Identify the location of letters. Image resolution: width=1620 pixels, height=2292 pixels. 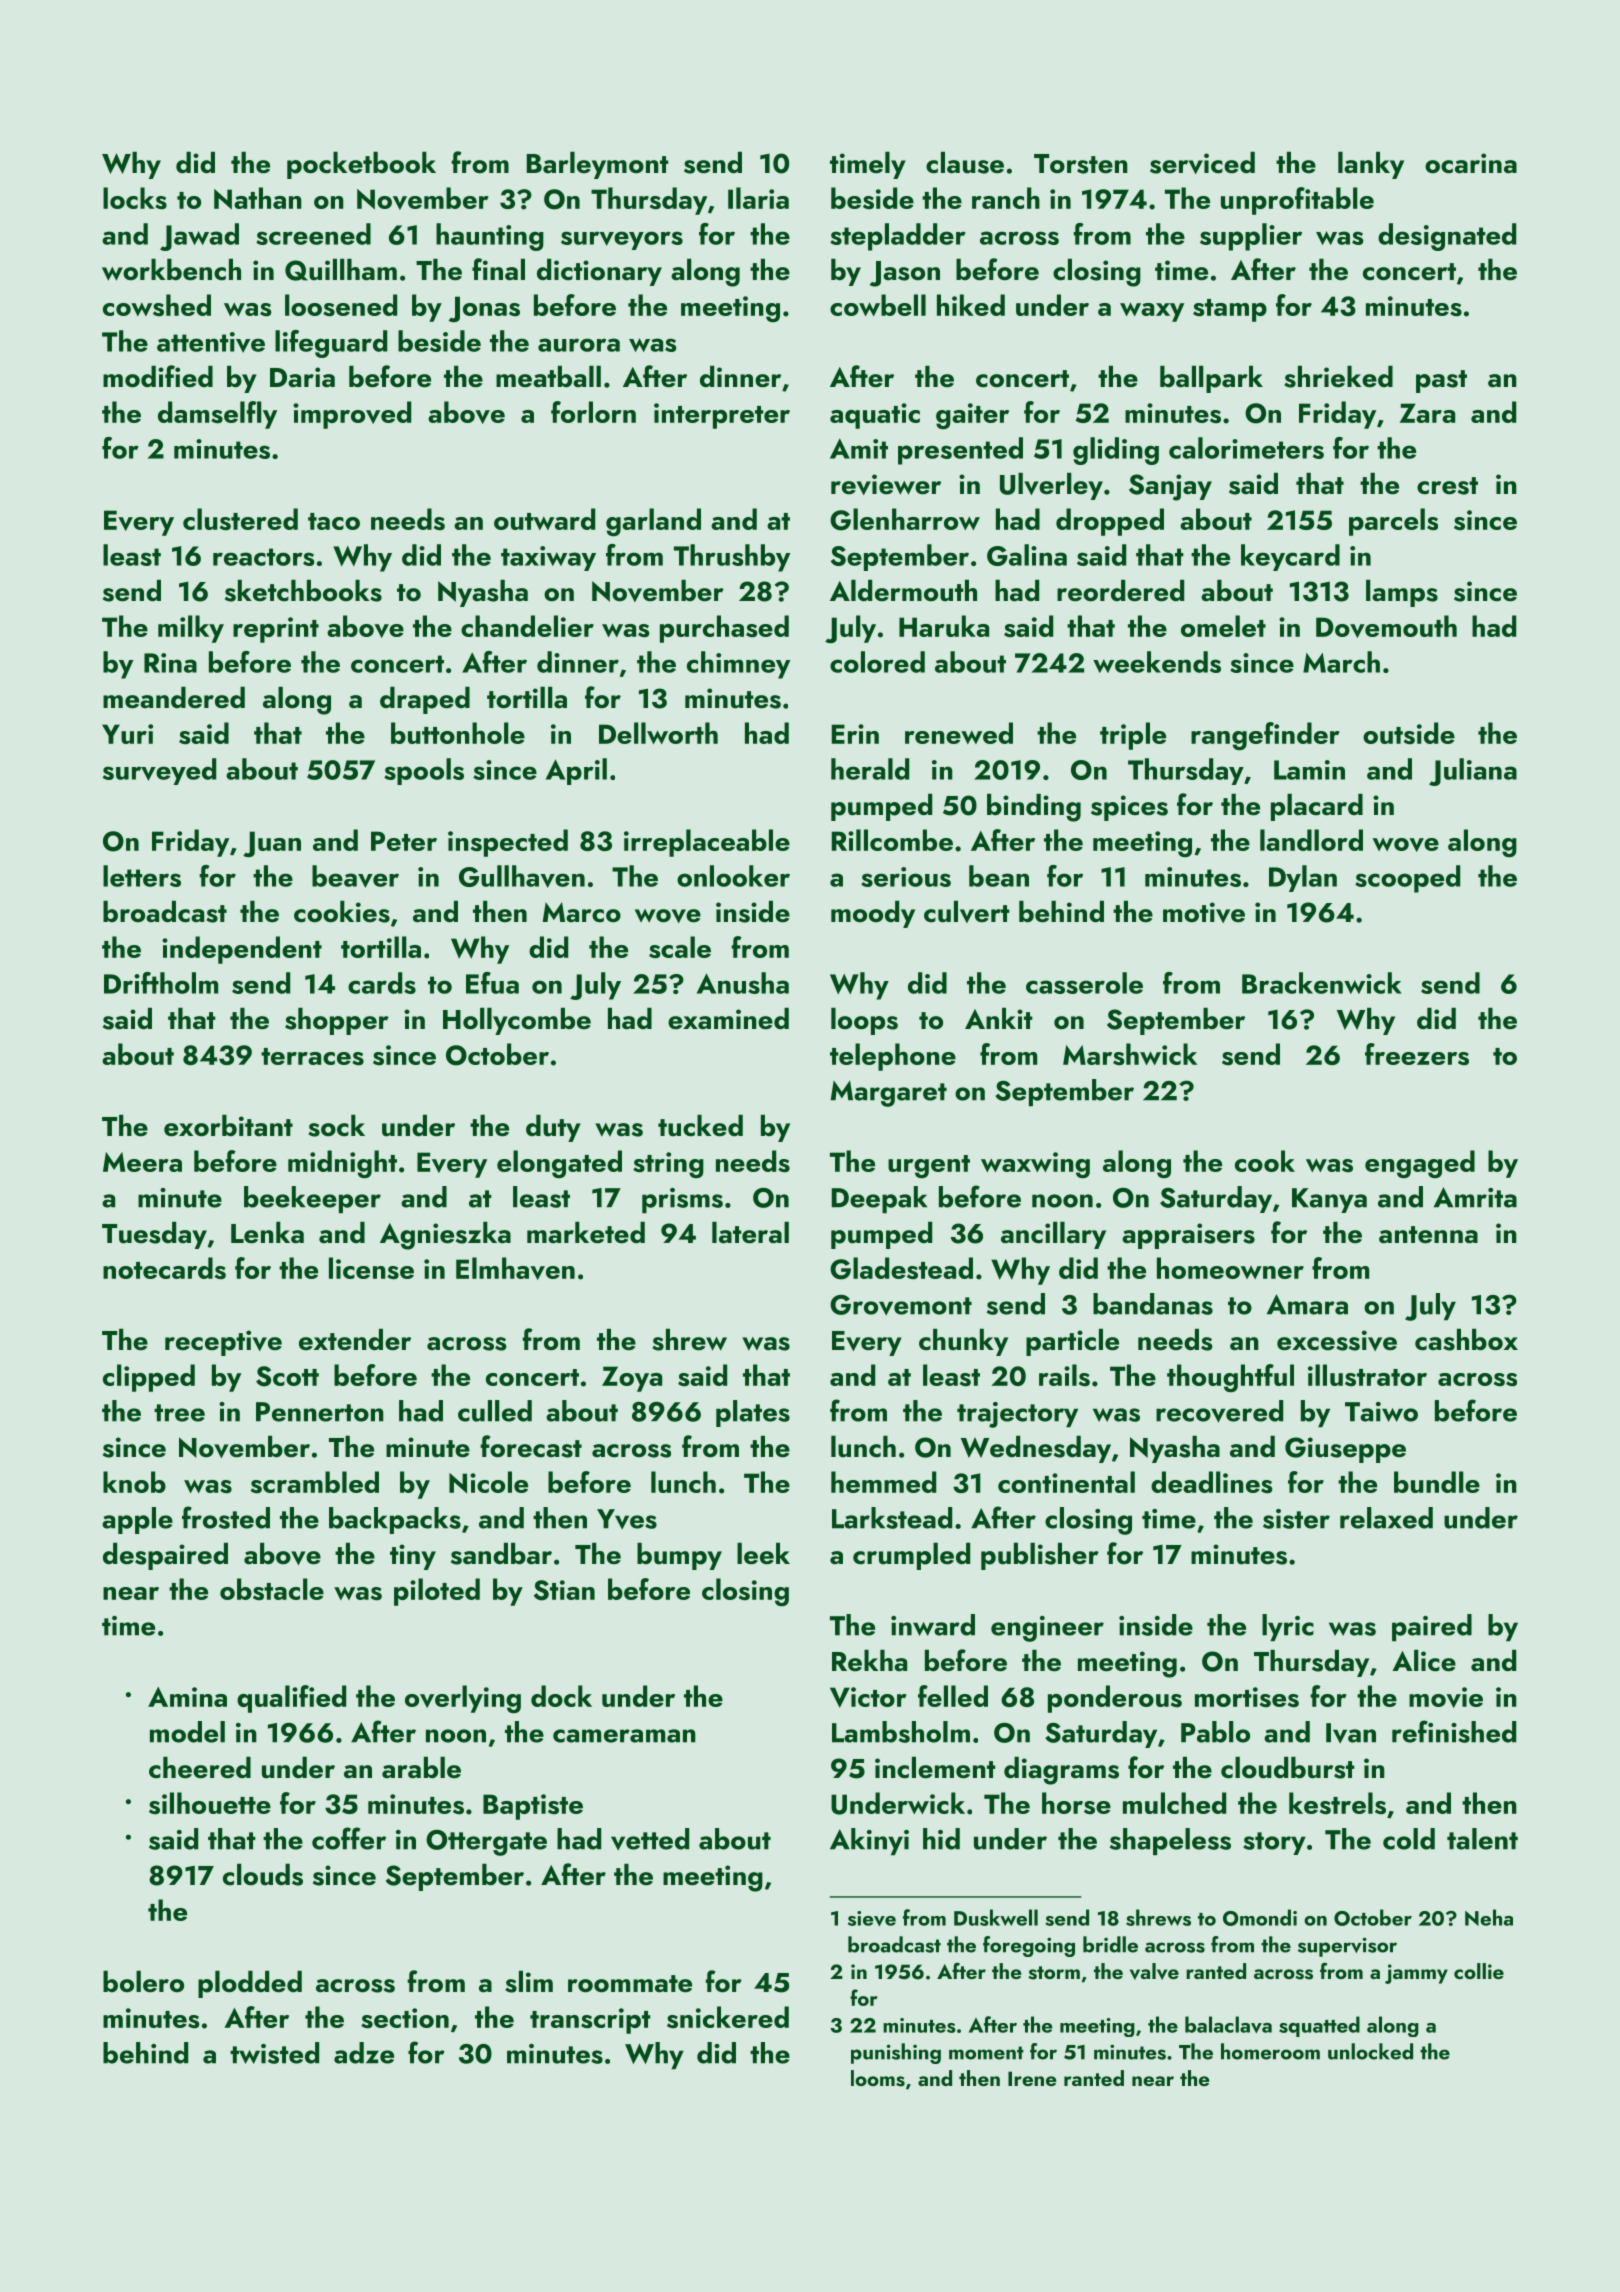
(142, 876).
